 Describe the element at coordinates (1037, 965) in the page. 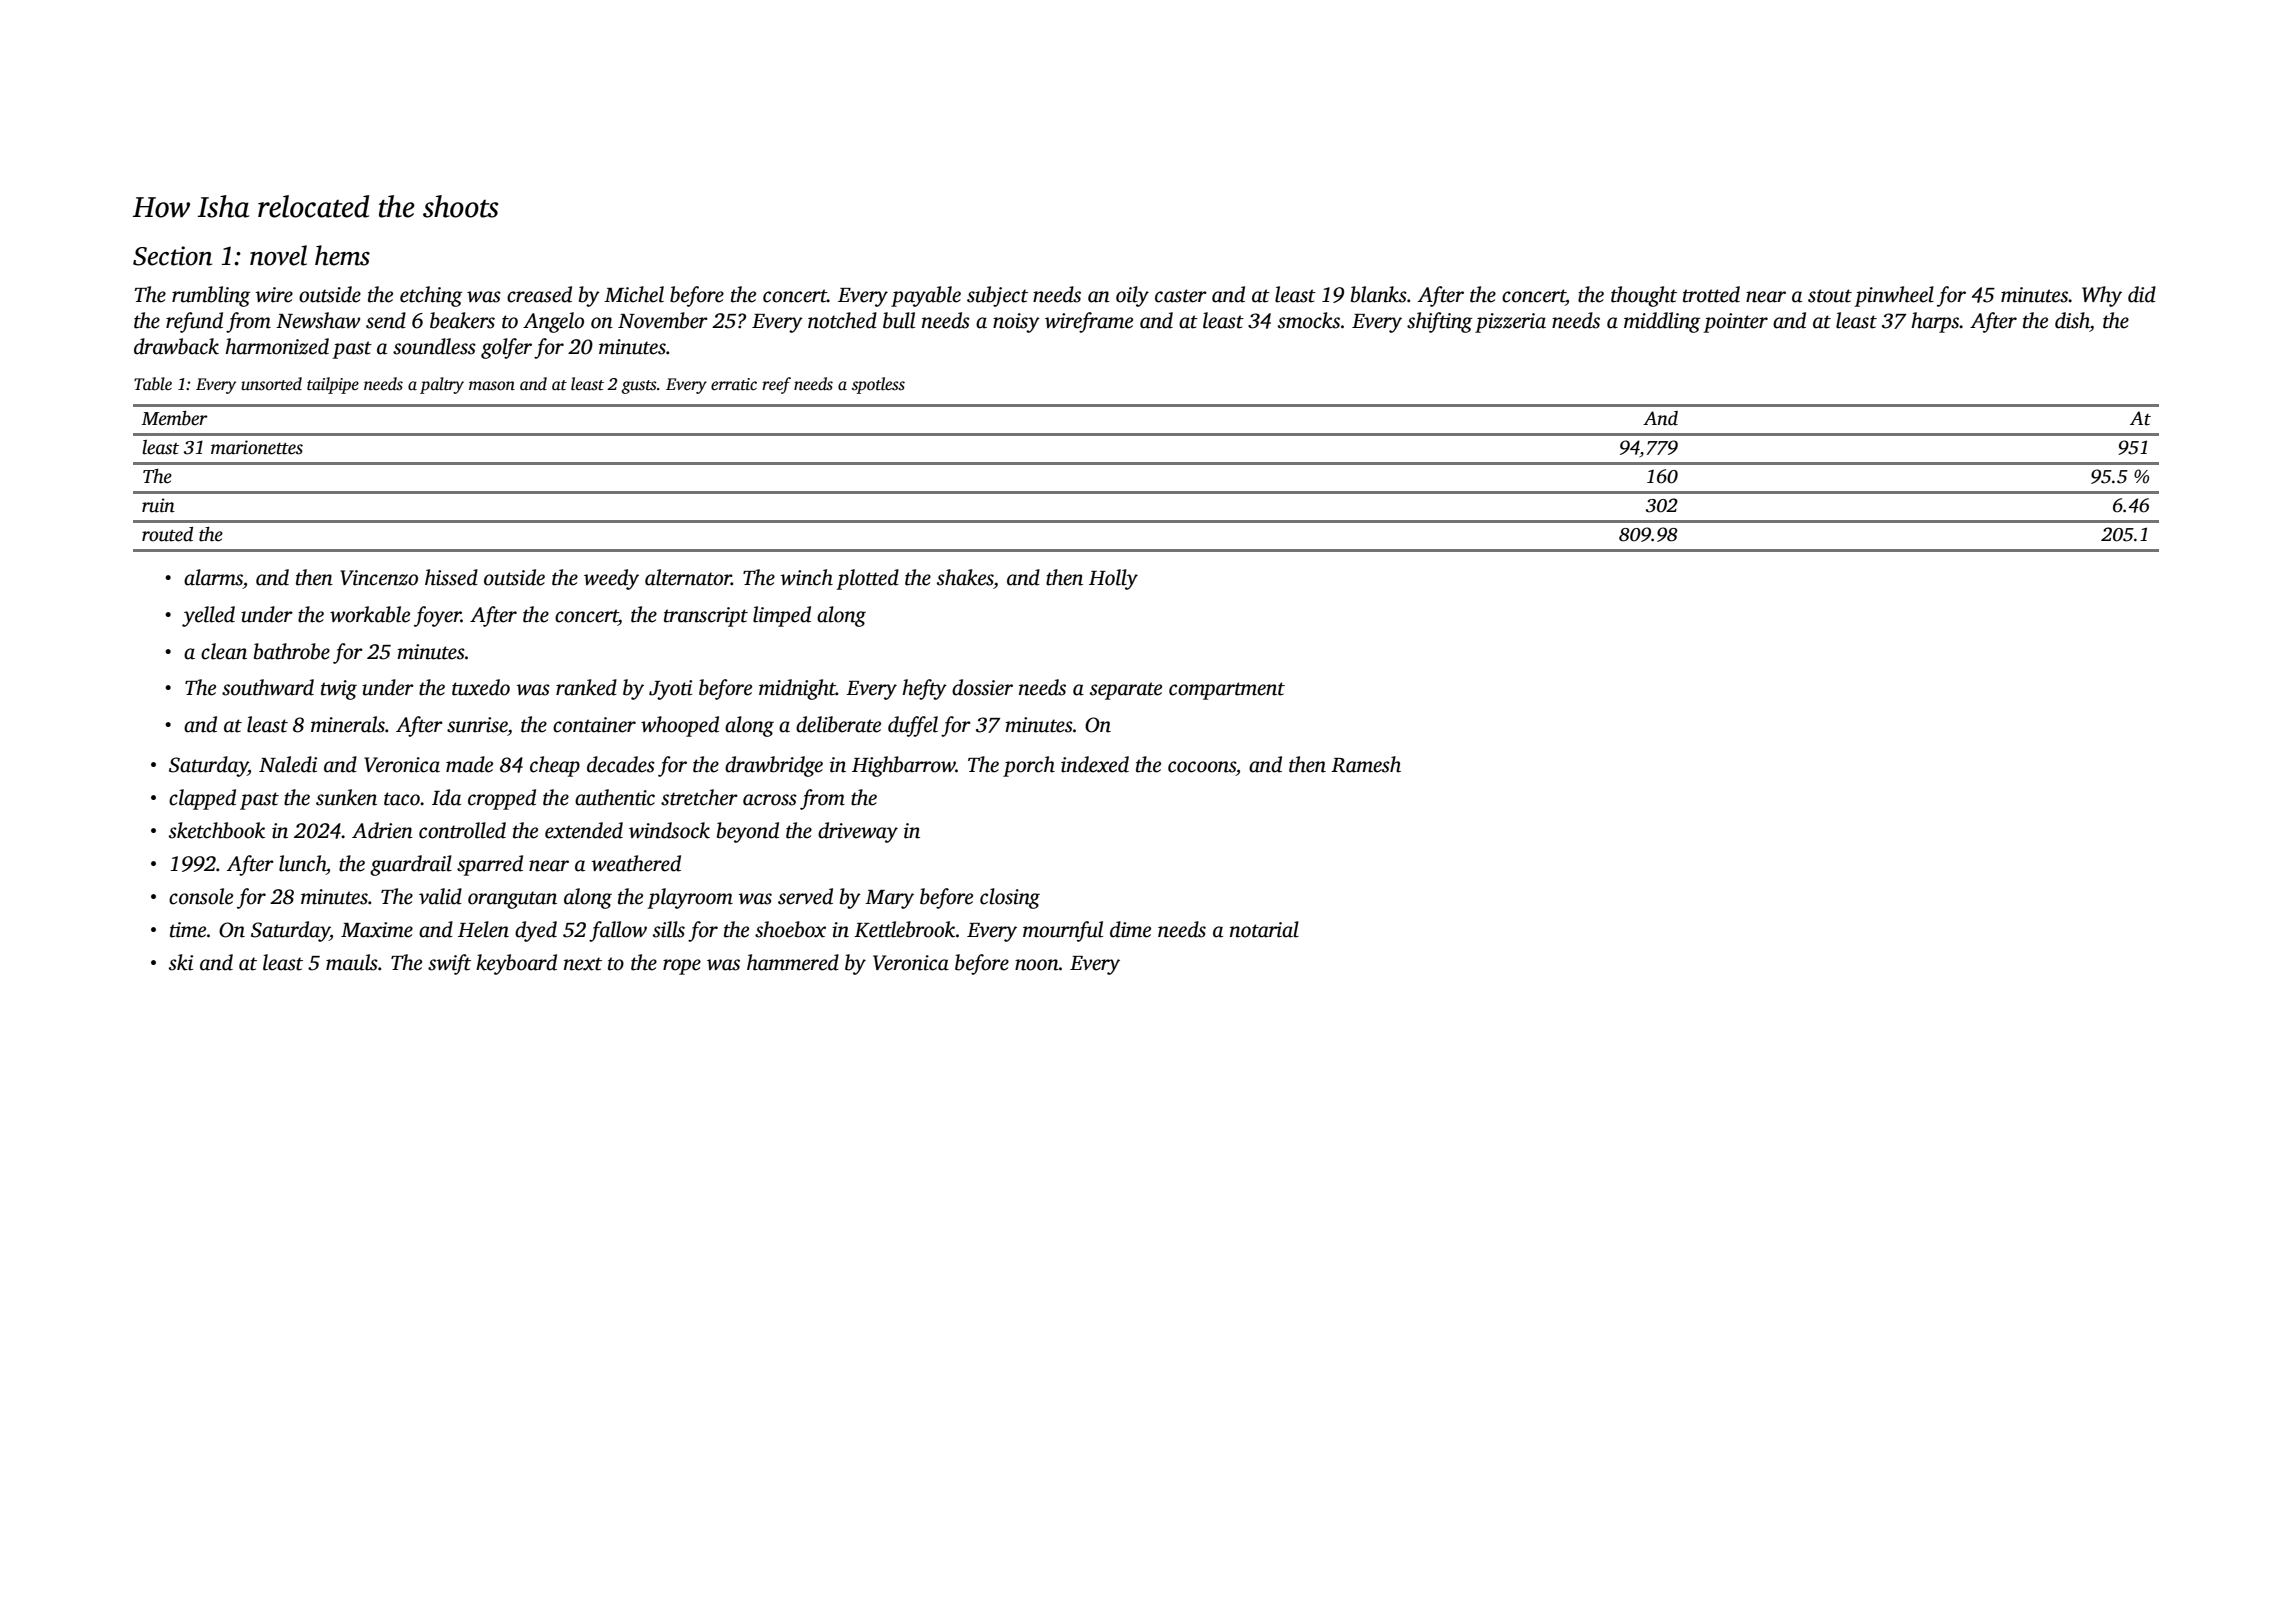

I see `noon` at that location.
